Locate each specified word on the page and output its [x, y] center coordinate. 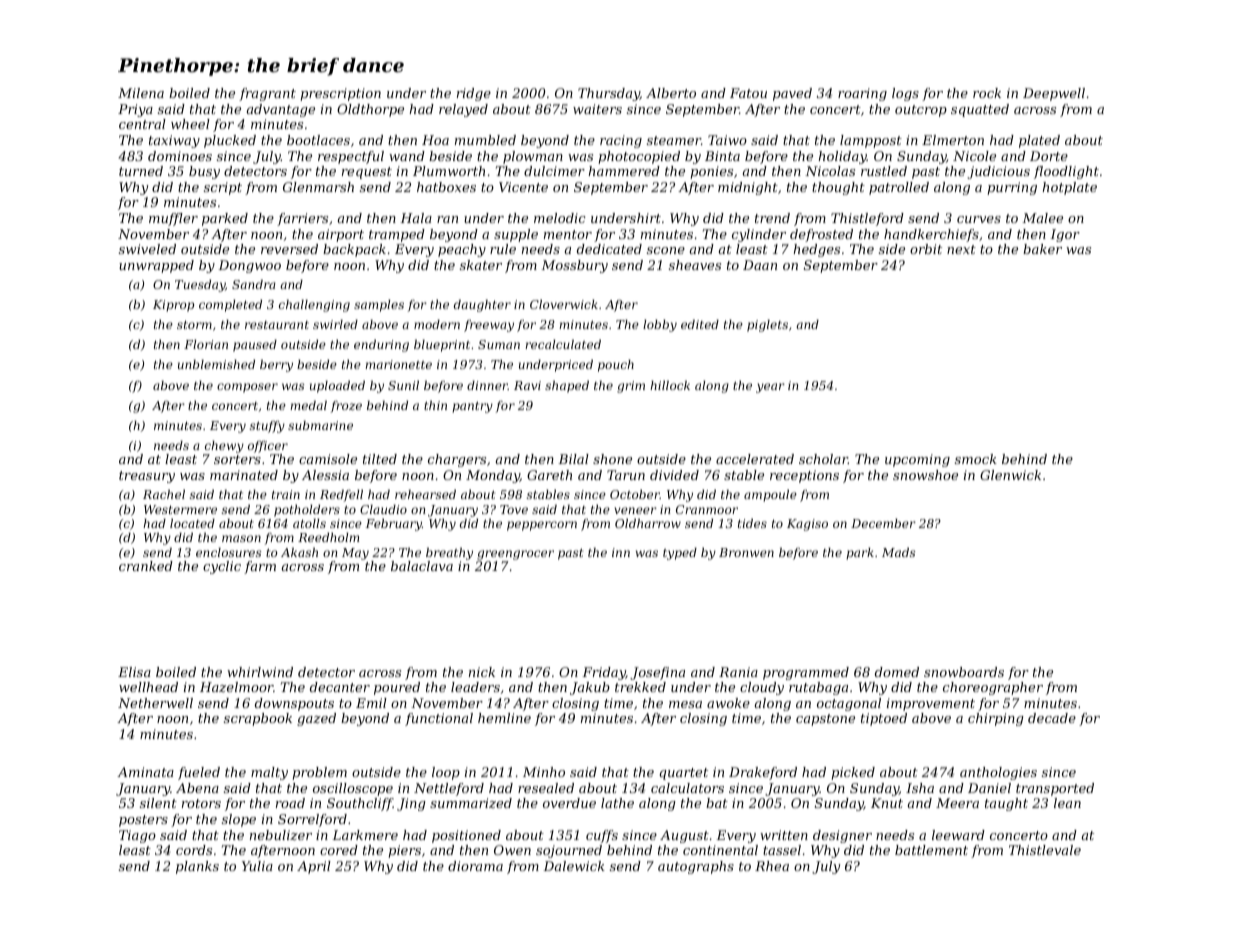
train [286, 494]
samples [379, 305]
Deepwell [1054, 94]
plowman [533, 157]
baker [1042, 249]
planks [197, 867]
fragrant [267, 94]
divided [674, 475]
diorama [475, 866]
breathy [449, 553]
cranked [146, 566]
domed [897, 672]
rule [503, 249]
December [883, 523]
